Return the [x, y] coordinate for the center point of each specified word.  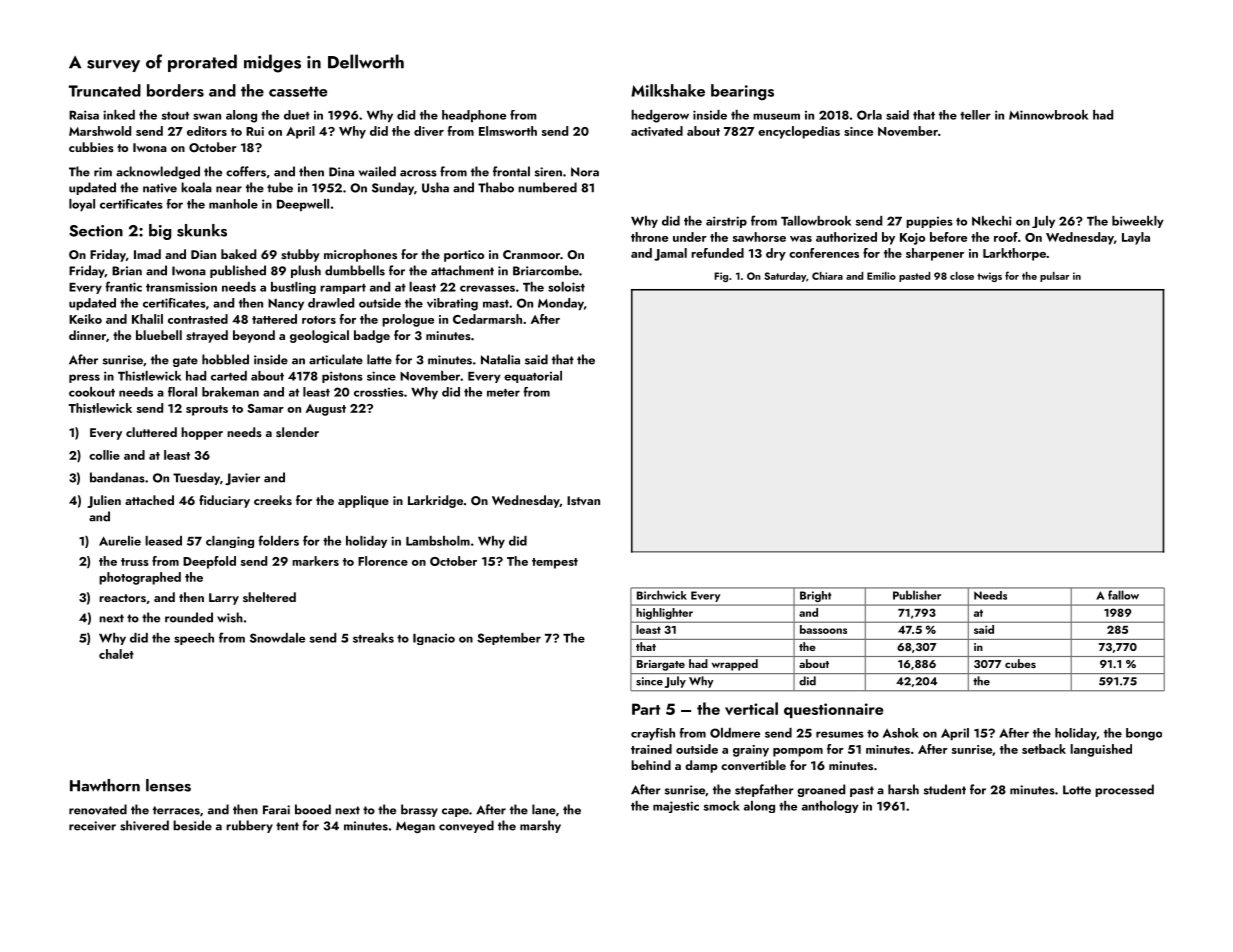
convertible [753, 765]
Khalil [147, 319]
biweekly [1138, 222]
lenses [168, 785]
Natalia [500, 359]
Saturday [785, 277]
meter [503, 393]
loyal [82, 205]
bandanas [117, 477]
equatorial [533, 377]
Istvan [583, 500]
